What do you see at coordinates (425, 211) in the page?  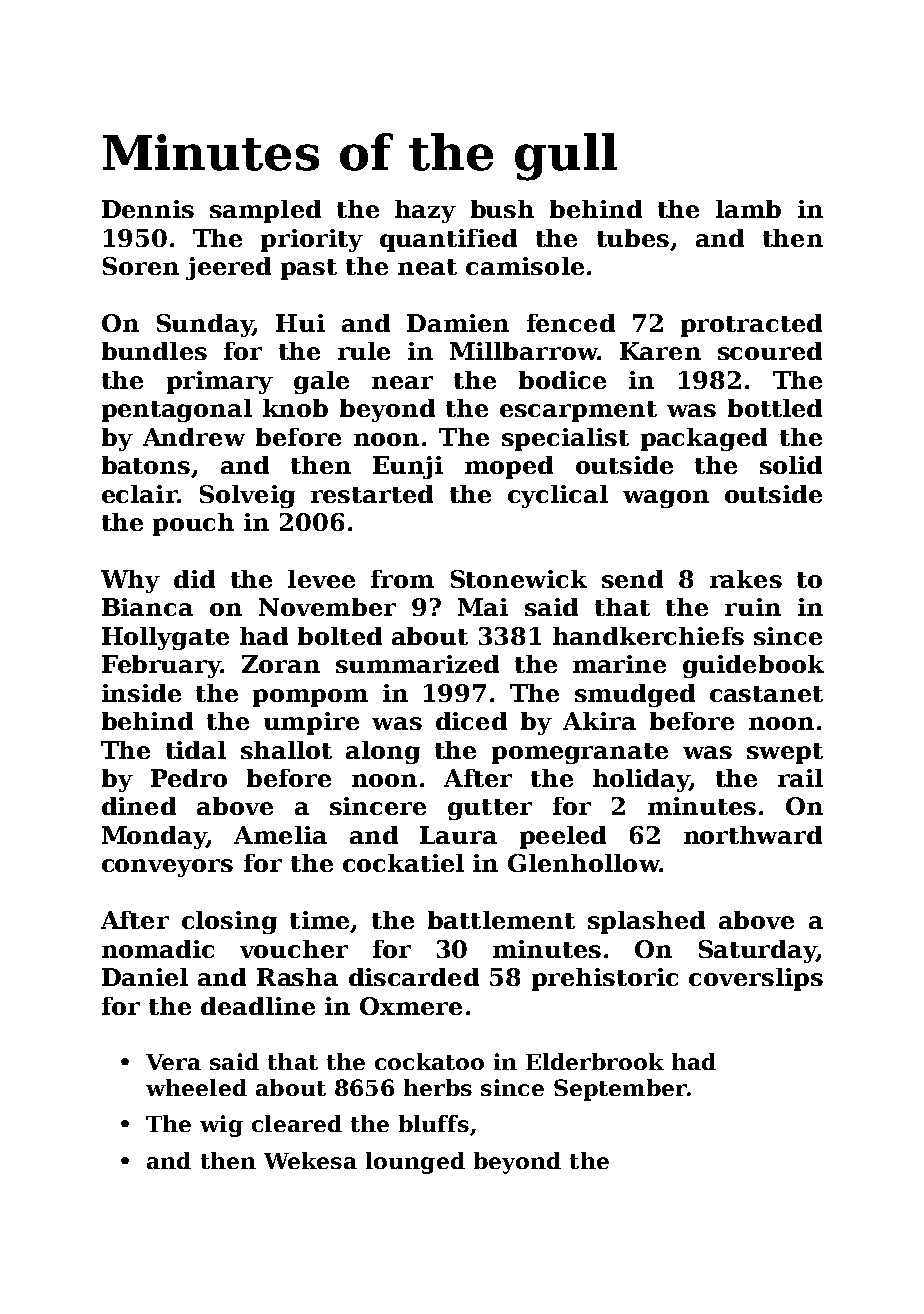 I see `hazy` at bounding box center [425, 211].
